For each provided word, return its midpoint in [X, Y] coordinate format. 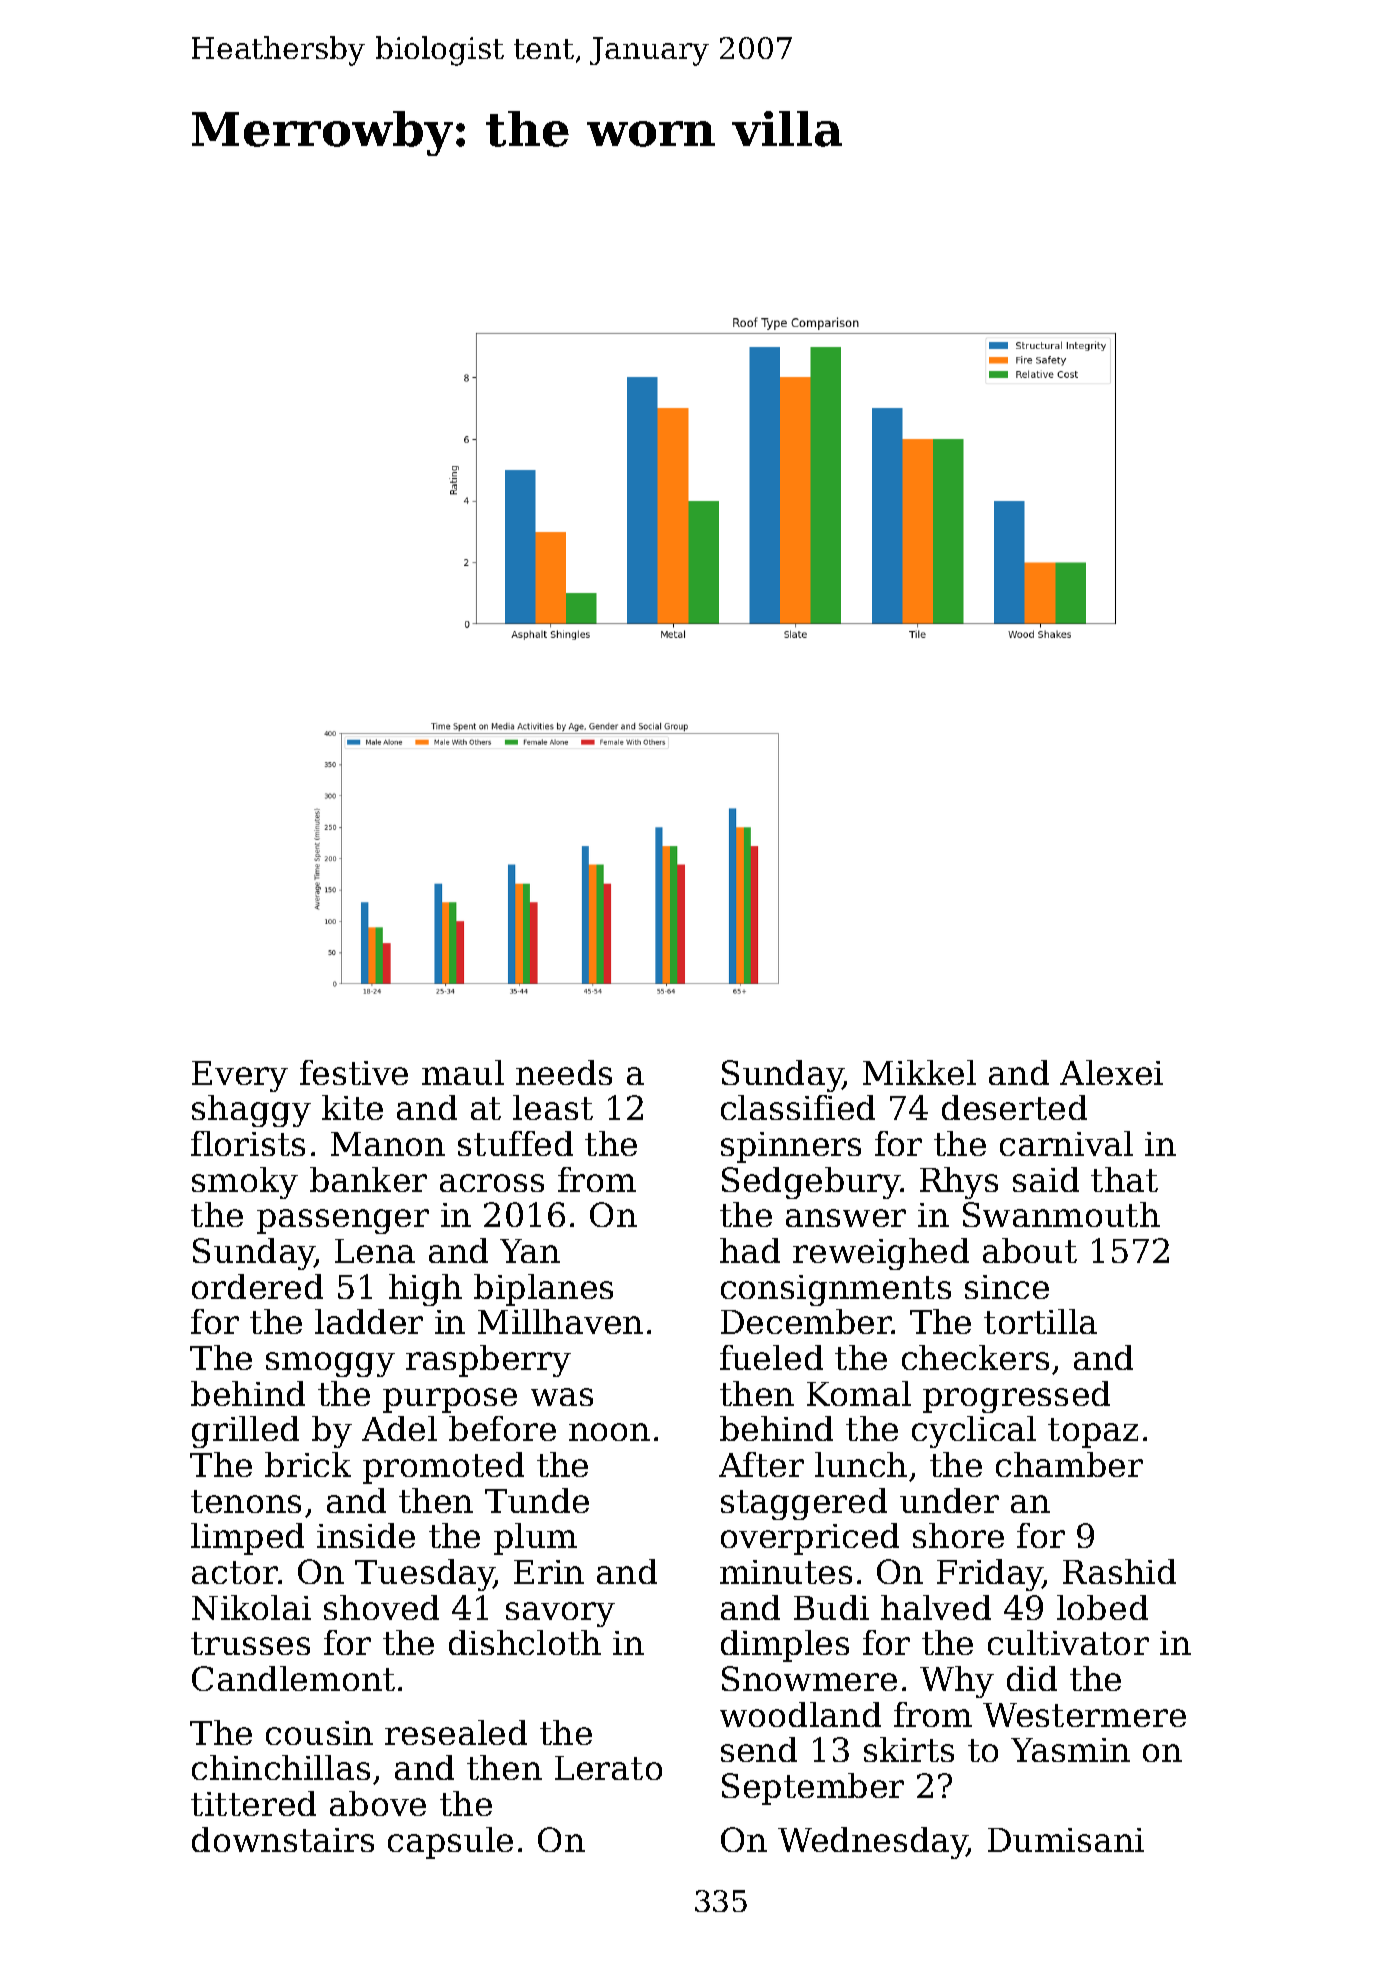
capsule [450, 1843]
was [562, 1397]
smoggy [330, 1364]
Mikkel [919, 1072]
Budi [831, 1607]
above [378, 1803]
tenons [246, 1501]
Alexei [1111, 1072]
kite [352, 1107]
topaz [1093, 1433]
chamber [1069, 1464]
